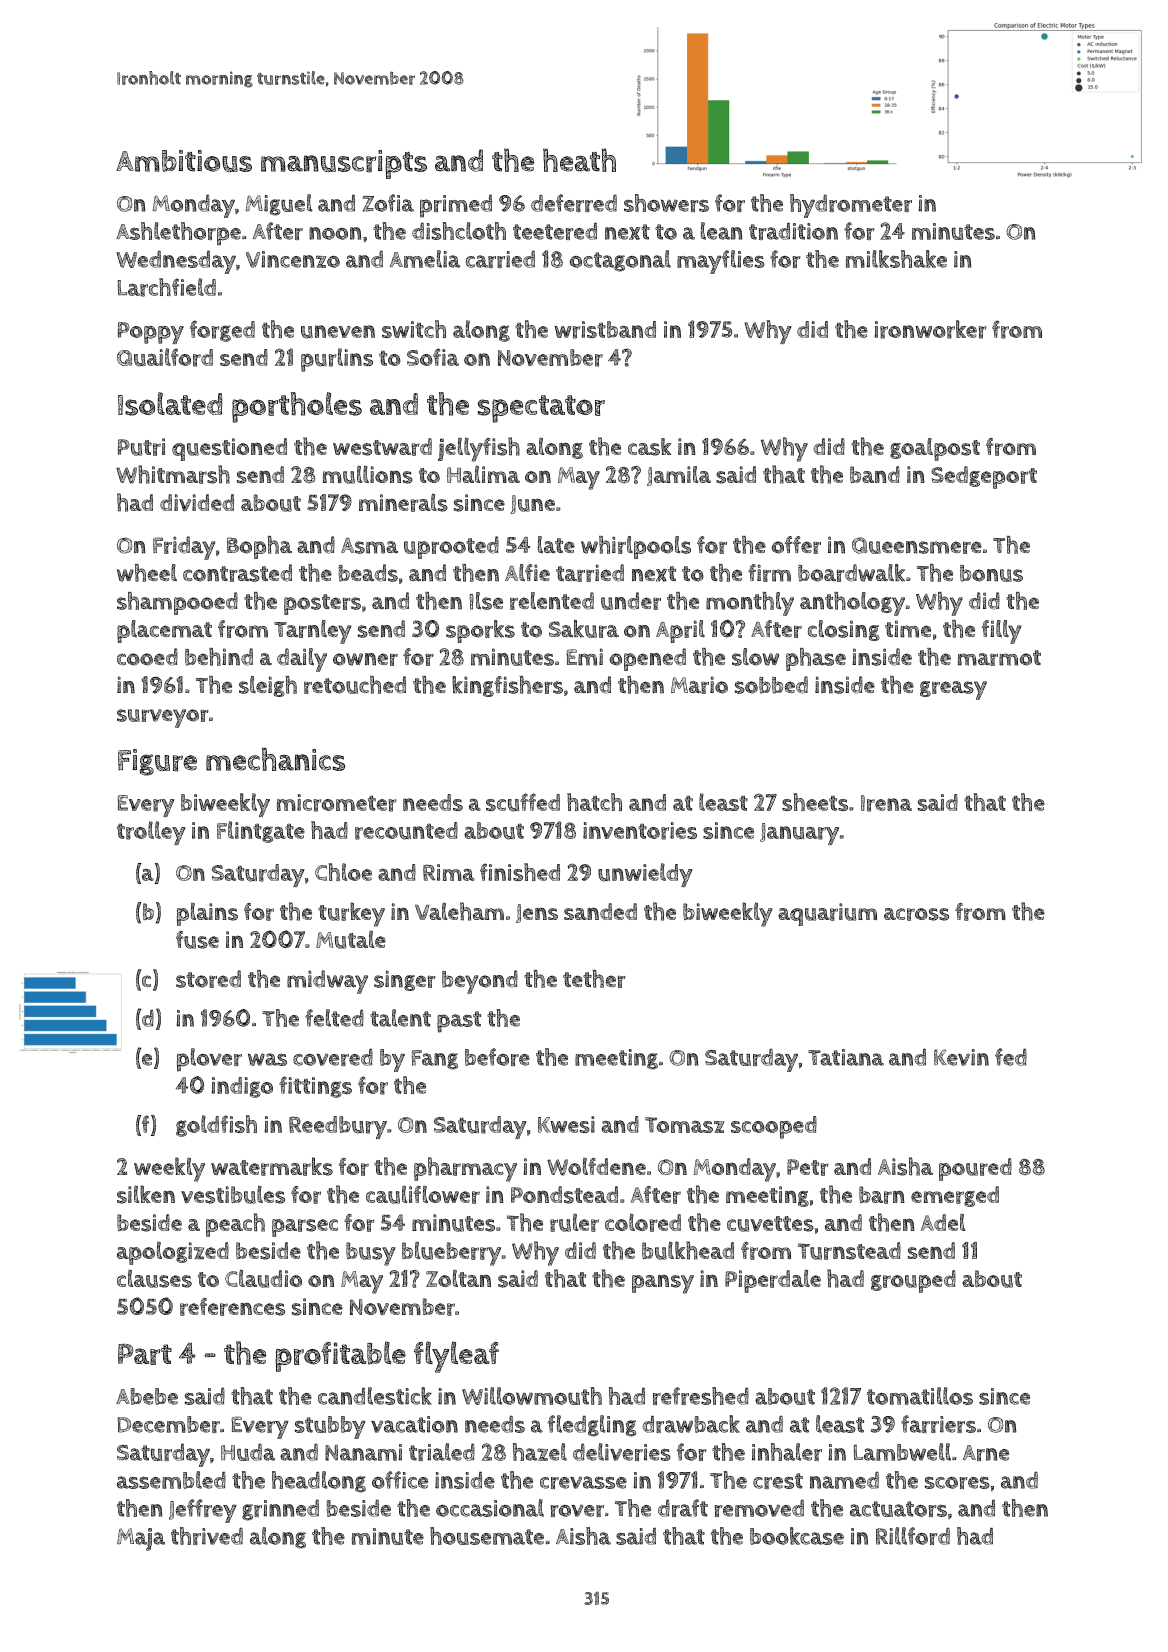 This screenshot has height=1652, width=1168. What do you see at coordinates (280, 1510) in the screenshot?
I see `grinned` at bounding box center [280, 1510].
